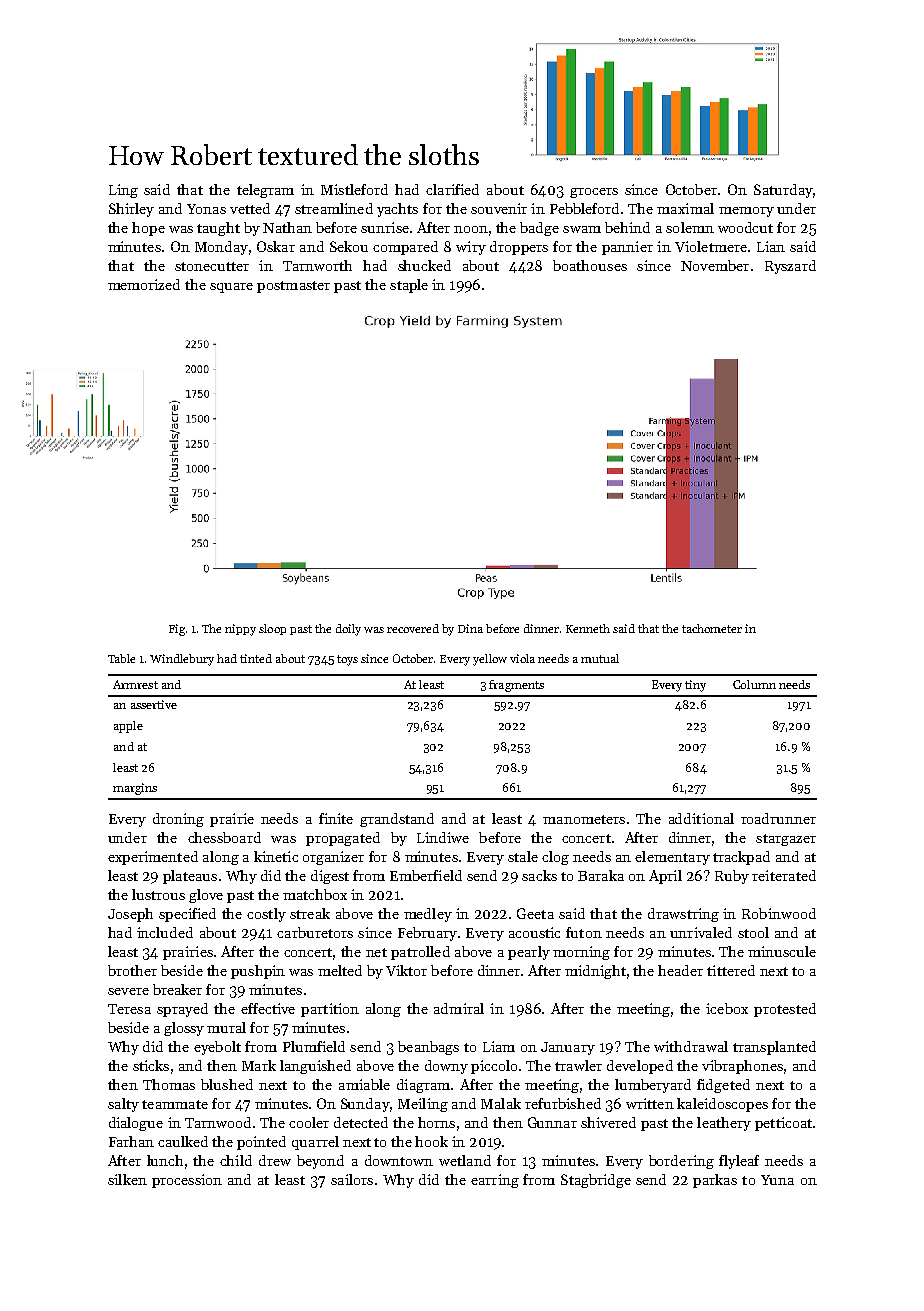 This image has height=1311, width=924. I want to click on hook, so click(431, 1141).
